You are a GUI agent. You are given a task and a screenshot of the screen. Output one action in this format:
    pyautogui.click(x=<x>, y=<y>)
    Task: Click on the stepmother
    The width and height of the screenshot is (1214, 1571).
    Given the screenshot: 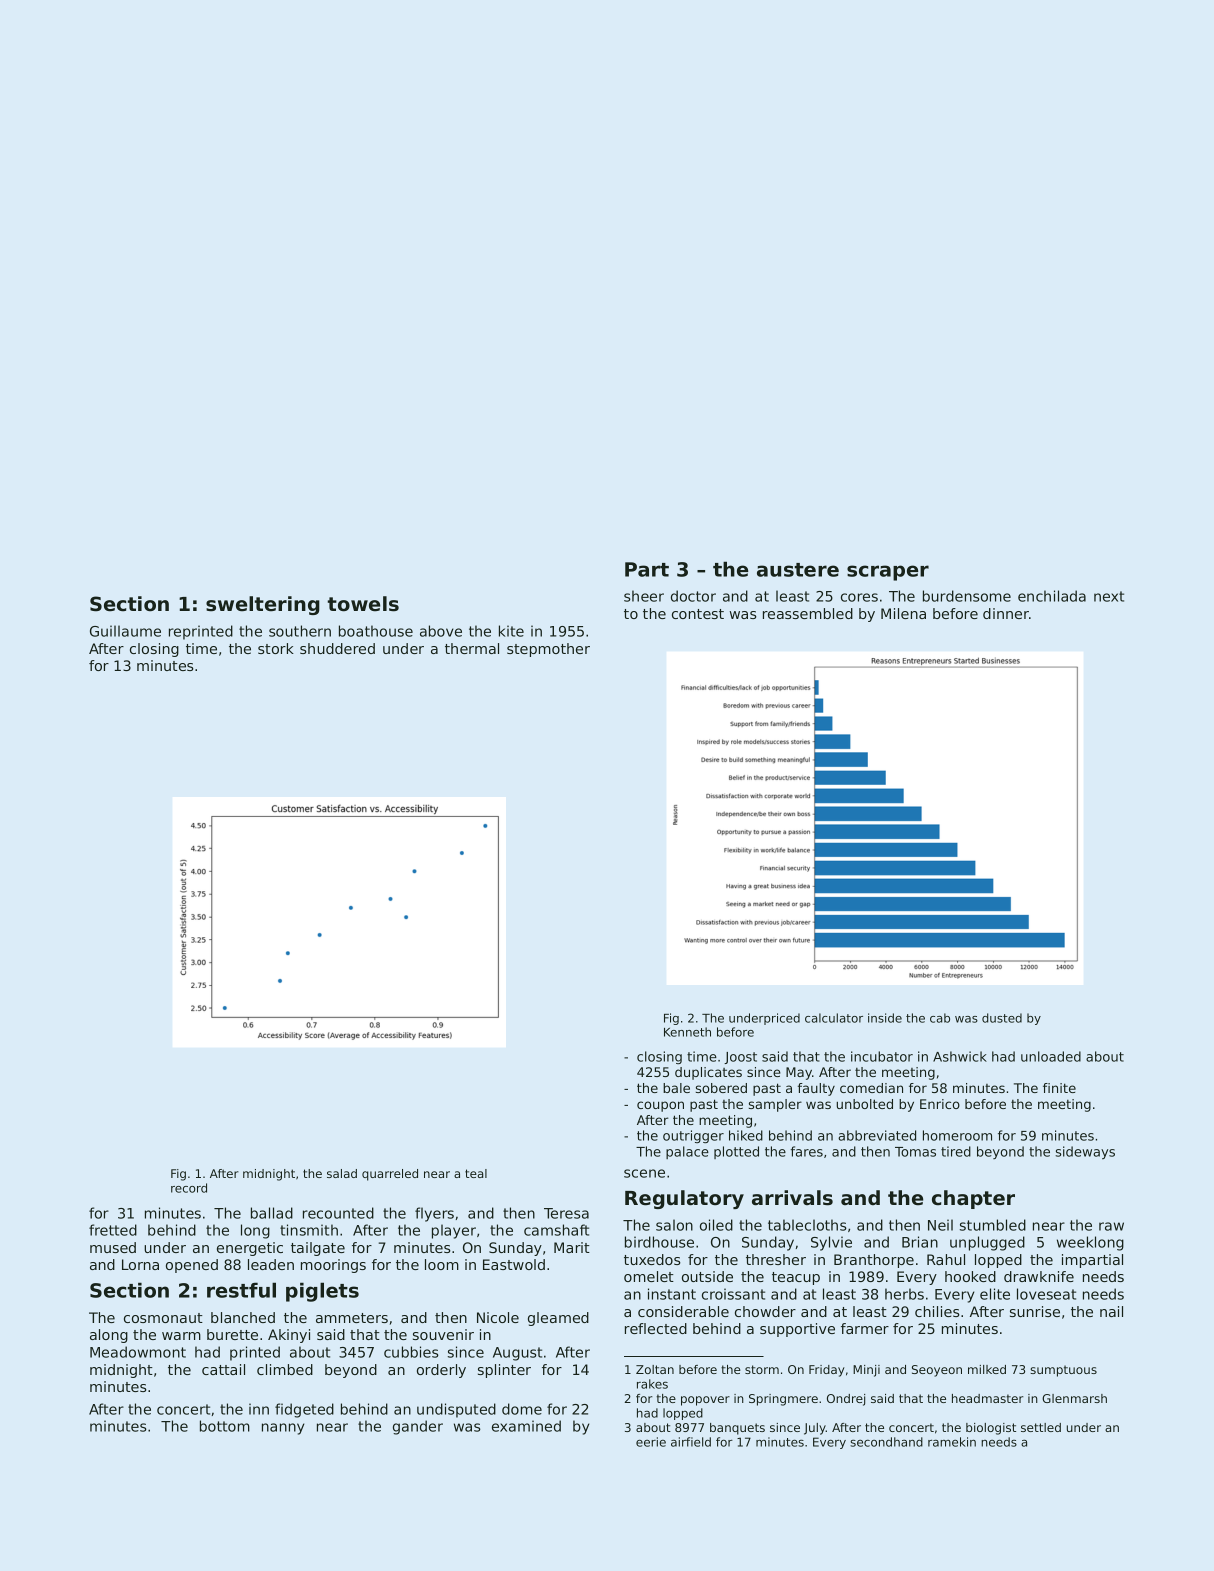 What is the action you would take?
    pyautogui.click(x=548, y=650)
